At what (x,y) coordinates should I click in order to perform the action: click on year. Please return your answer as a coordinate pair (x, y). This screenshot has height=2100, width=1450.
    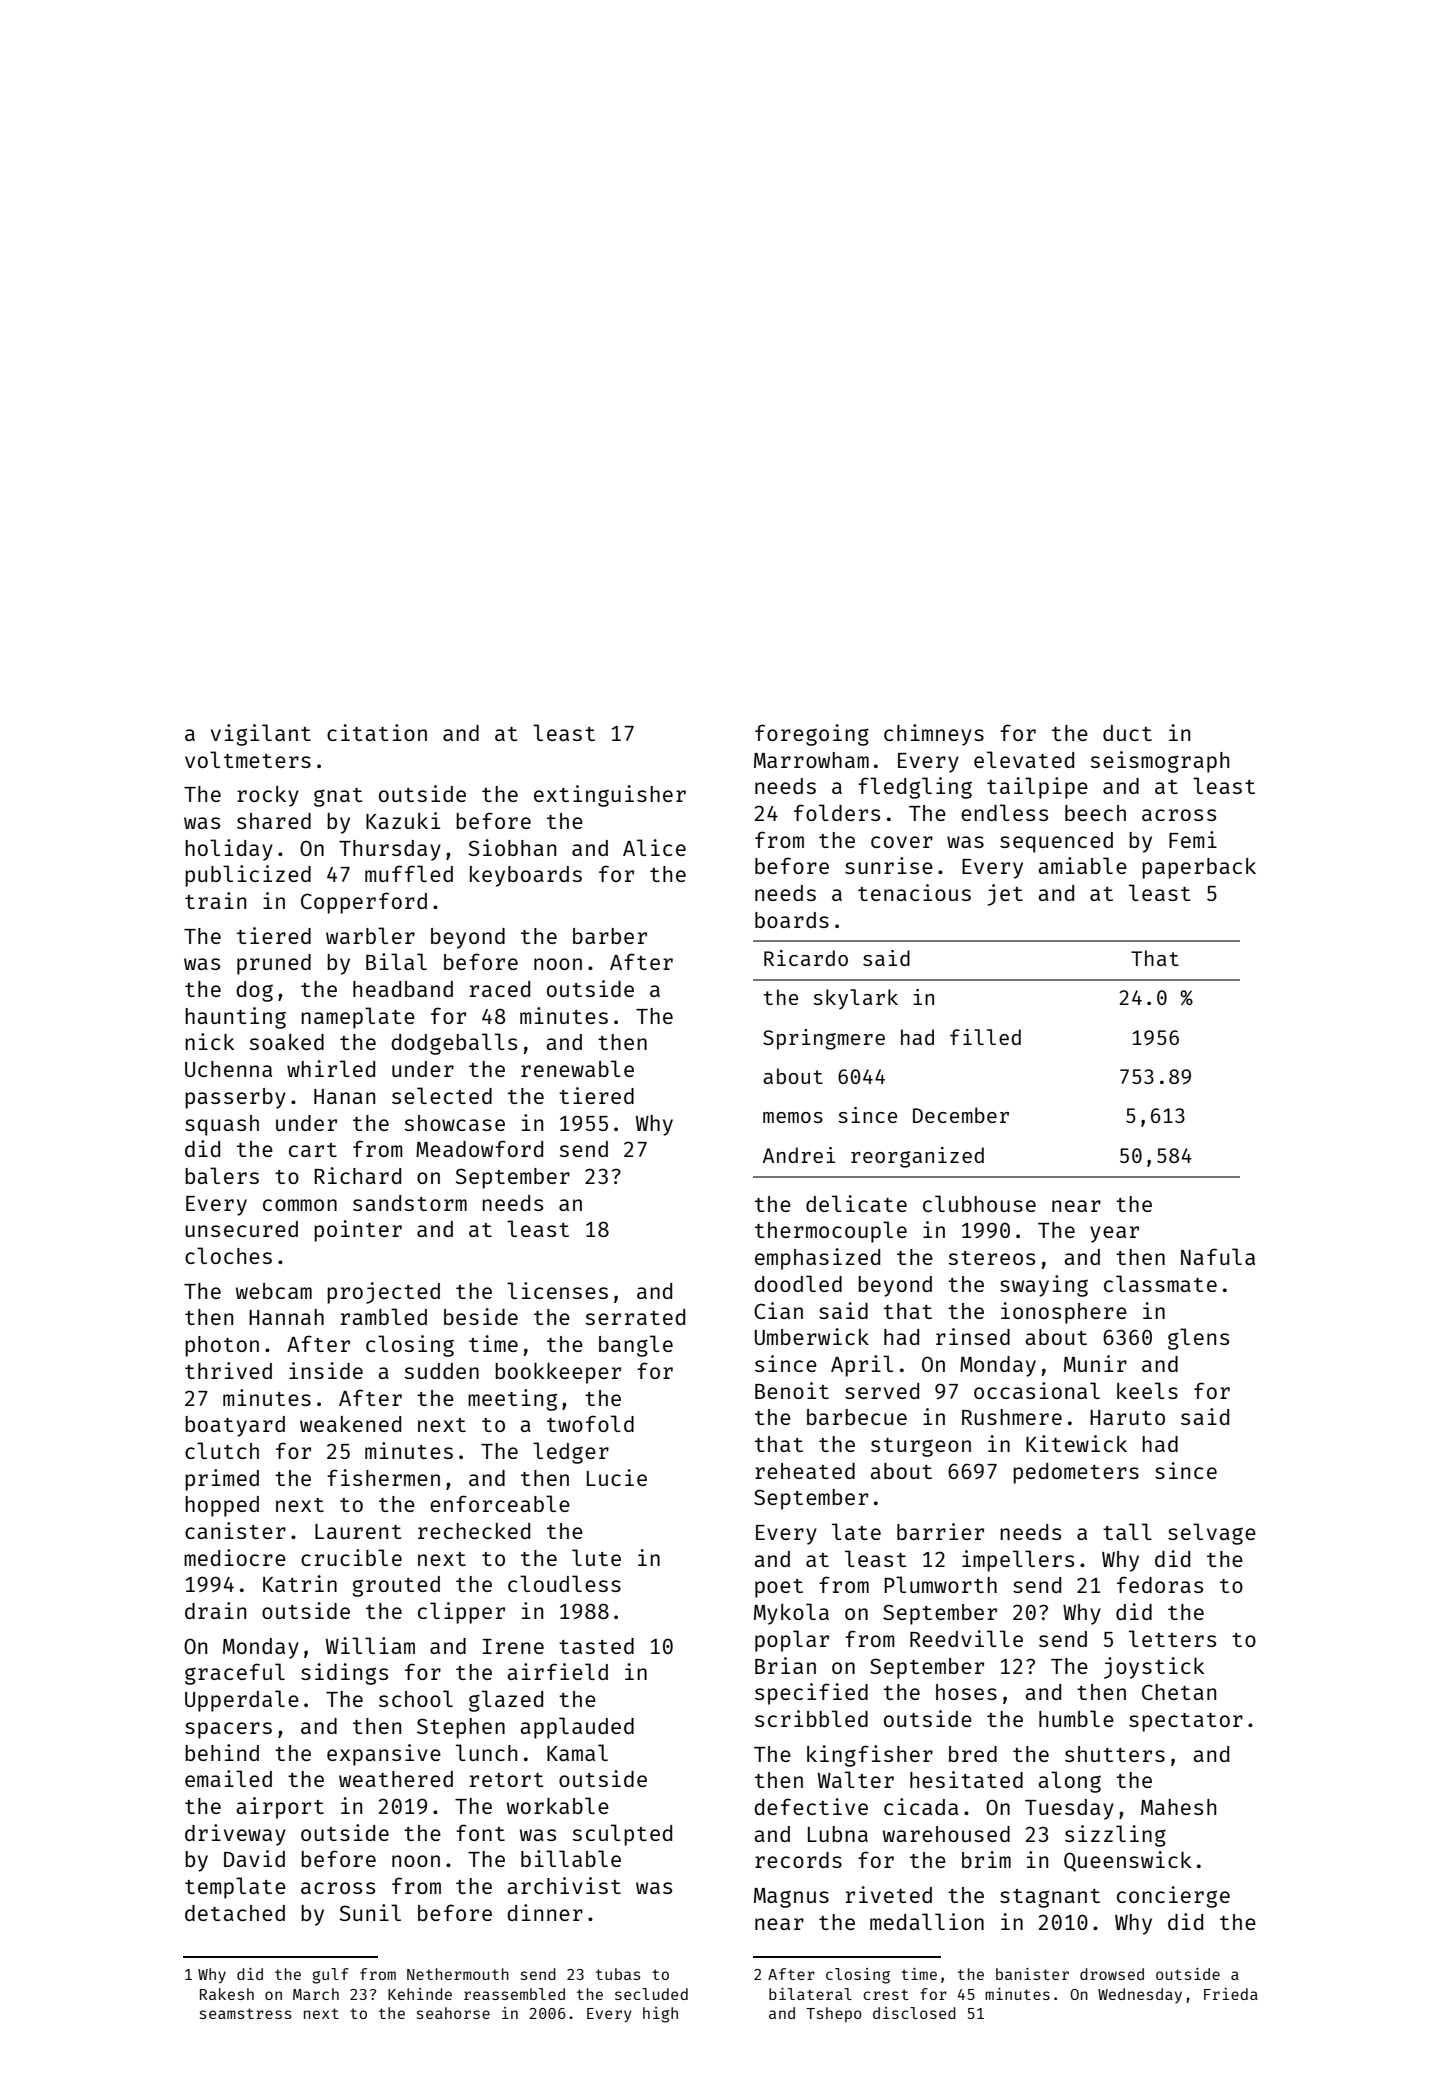
    Looking at the image, I should click on (1114, 1234).
